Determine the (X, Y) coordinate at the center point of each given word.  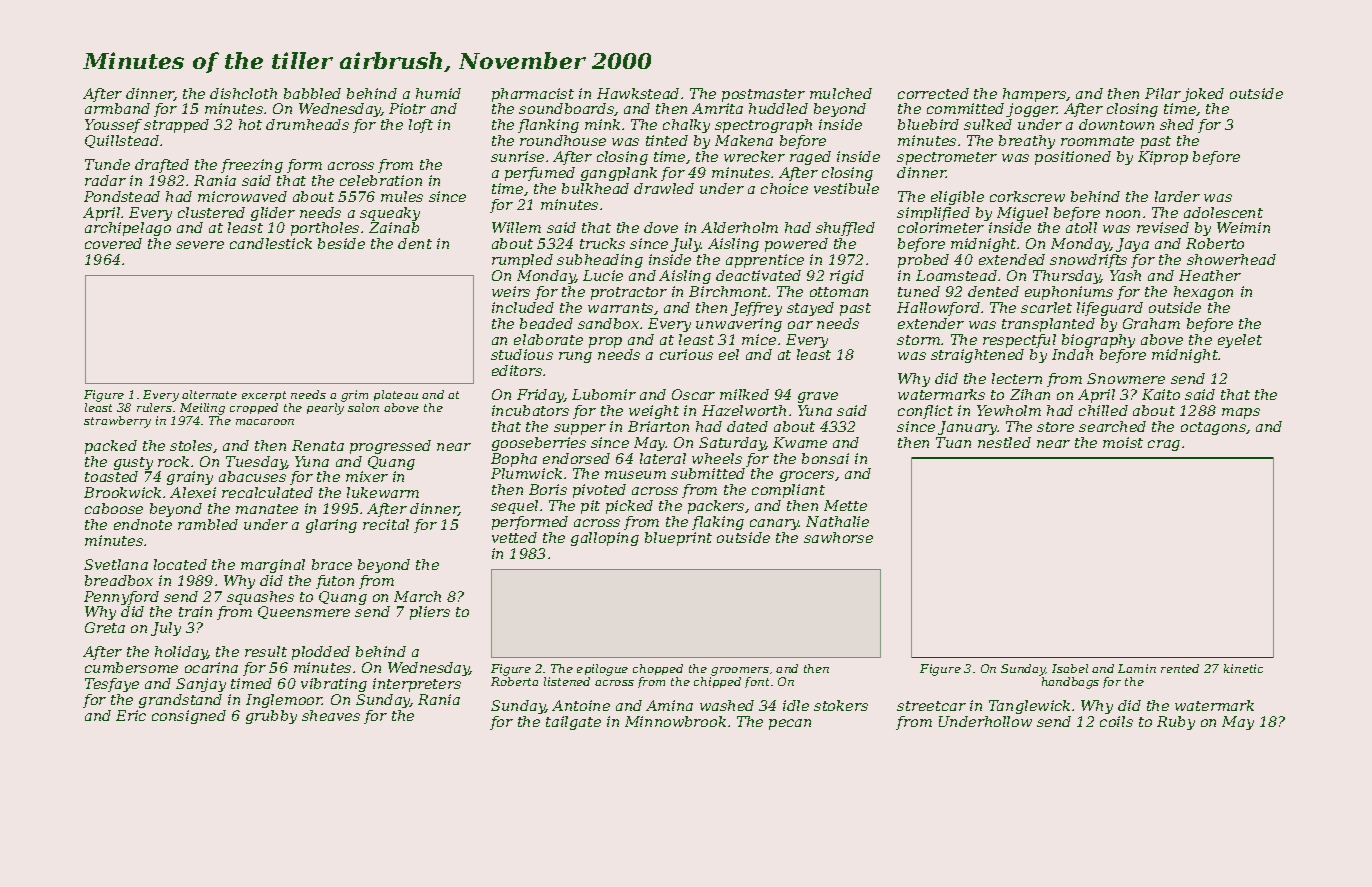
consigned (189, 717)
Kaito (1161, 394)
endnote (143, 524)
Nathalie (837, 521)
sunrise (517, 156)
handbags (1070, 683)
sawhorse (838, 537)
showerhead (1231, 259)
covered (113, 243)
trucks (602, 243)
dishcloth (243, 93)
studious (522, 354)
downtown (1116, 124)
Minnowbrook (675, 721)
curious (686, 354)
